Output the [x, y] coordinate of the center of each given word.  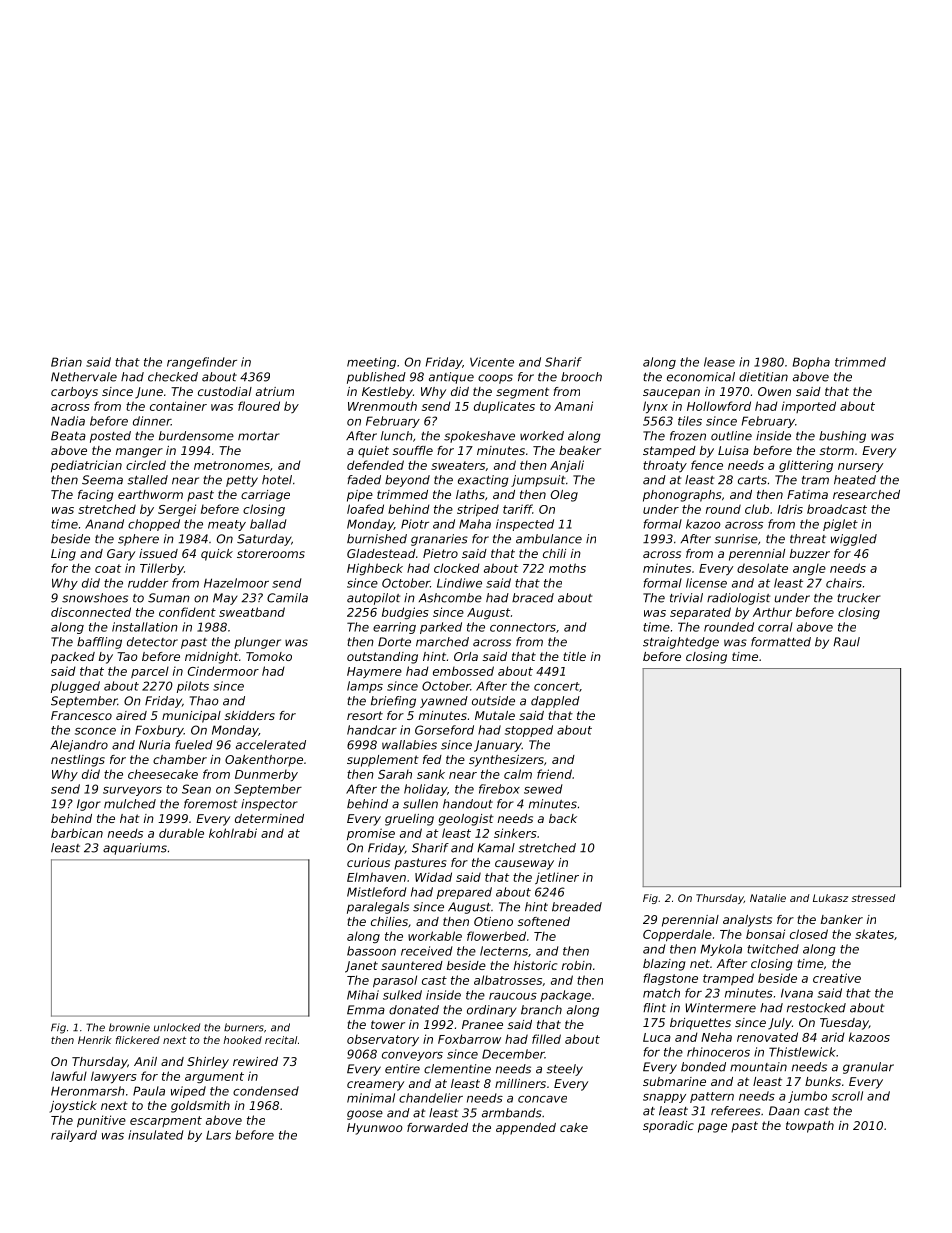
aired [131, 715]
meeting [371, 363]
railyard [74, 1136]
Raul [846, 642]
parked [441, 628]
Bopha [811, 363]
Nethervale [84, 377]
